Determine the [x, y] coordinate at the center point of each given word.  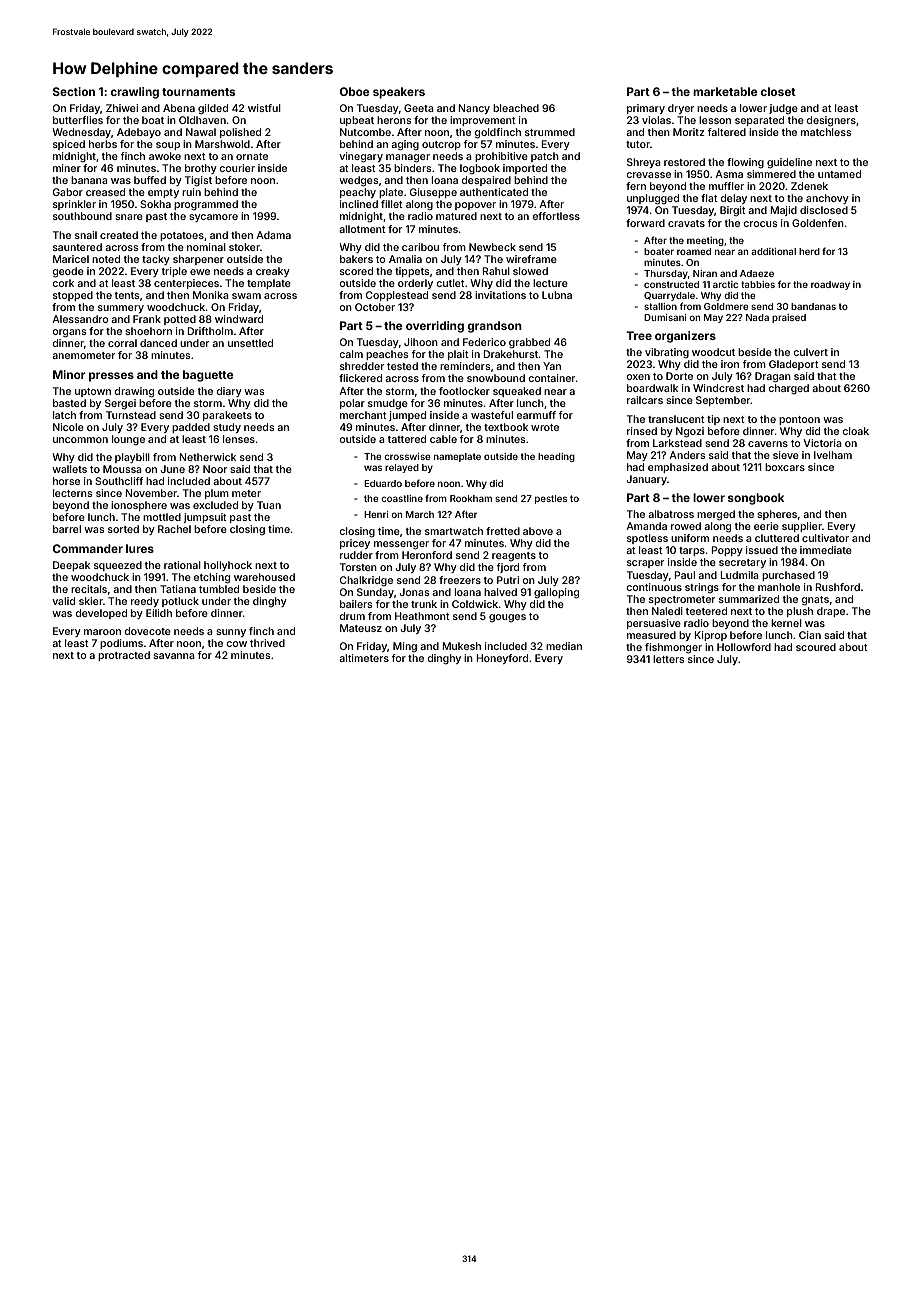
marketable [725, 91]
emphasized [678, 468]
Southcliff [119, 481]
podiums [121, 644]
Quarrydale [669, 296]
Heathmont [422, 616]
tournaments [198, 92]
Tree [639, 335]
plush [800, 612]
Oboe [355, 91]
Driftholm [210, 331]
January [647, 480]
